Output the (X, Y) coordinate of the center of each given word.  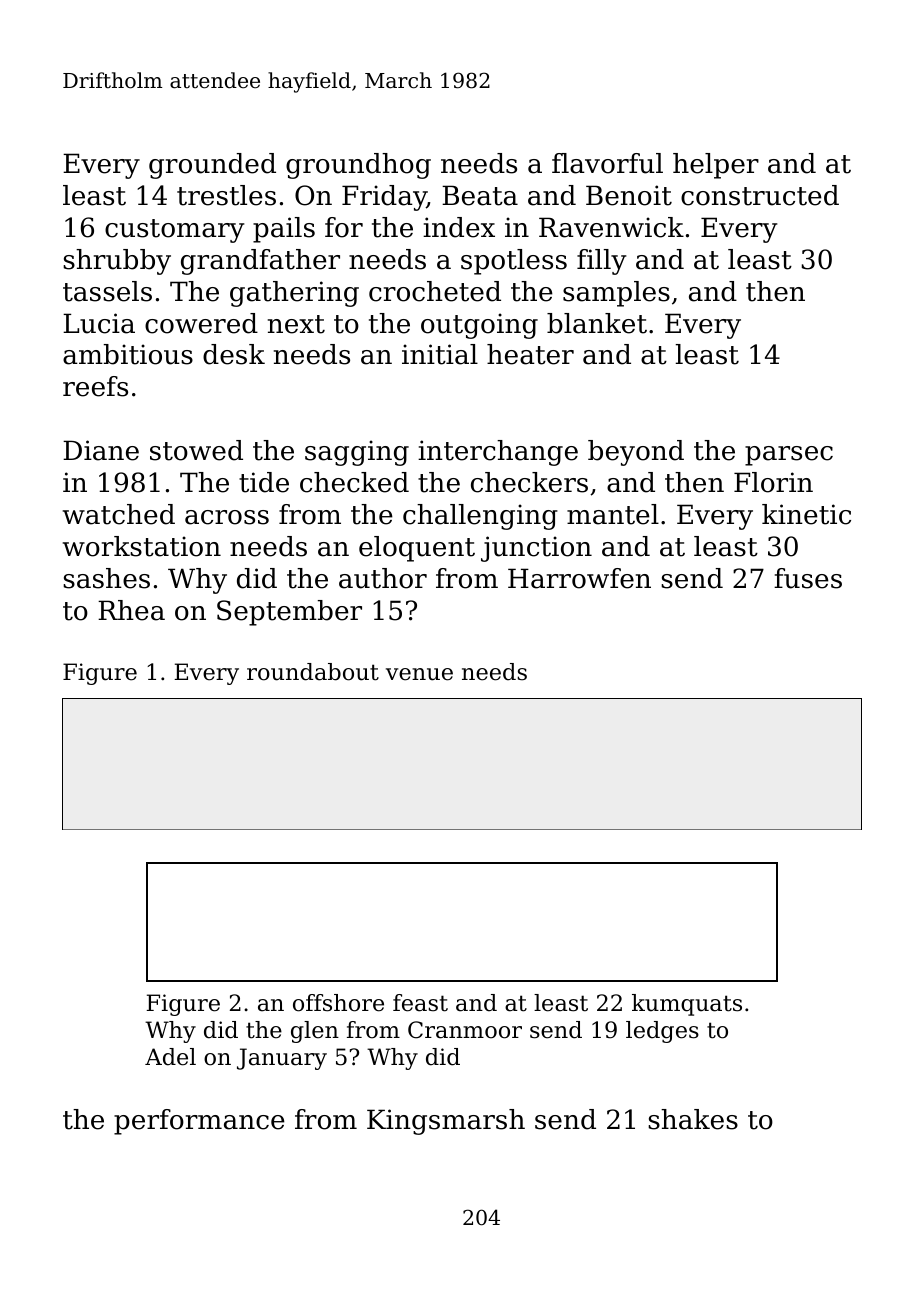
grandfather (260, 262)
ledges (662, 1032)
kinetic (806, 514)
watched (119, 514)
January (282, 1059)
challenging (480, 517)
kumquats (687, 1005)
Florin (773, 482)
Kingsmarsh (446, 1122)
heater (530, 354)
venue (419, 674)
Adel (170, 1057)
